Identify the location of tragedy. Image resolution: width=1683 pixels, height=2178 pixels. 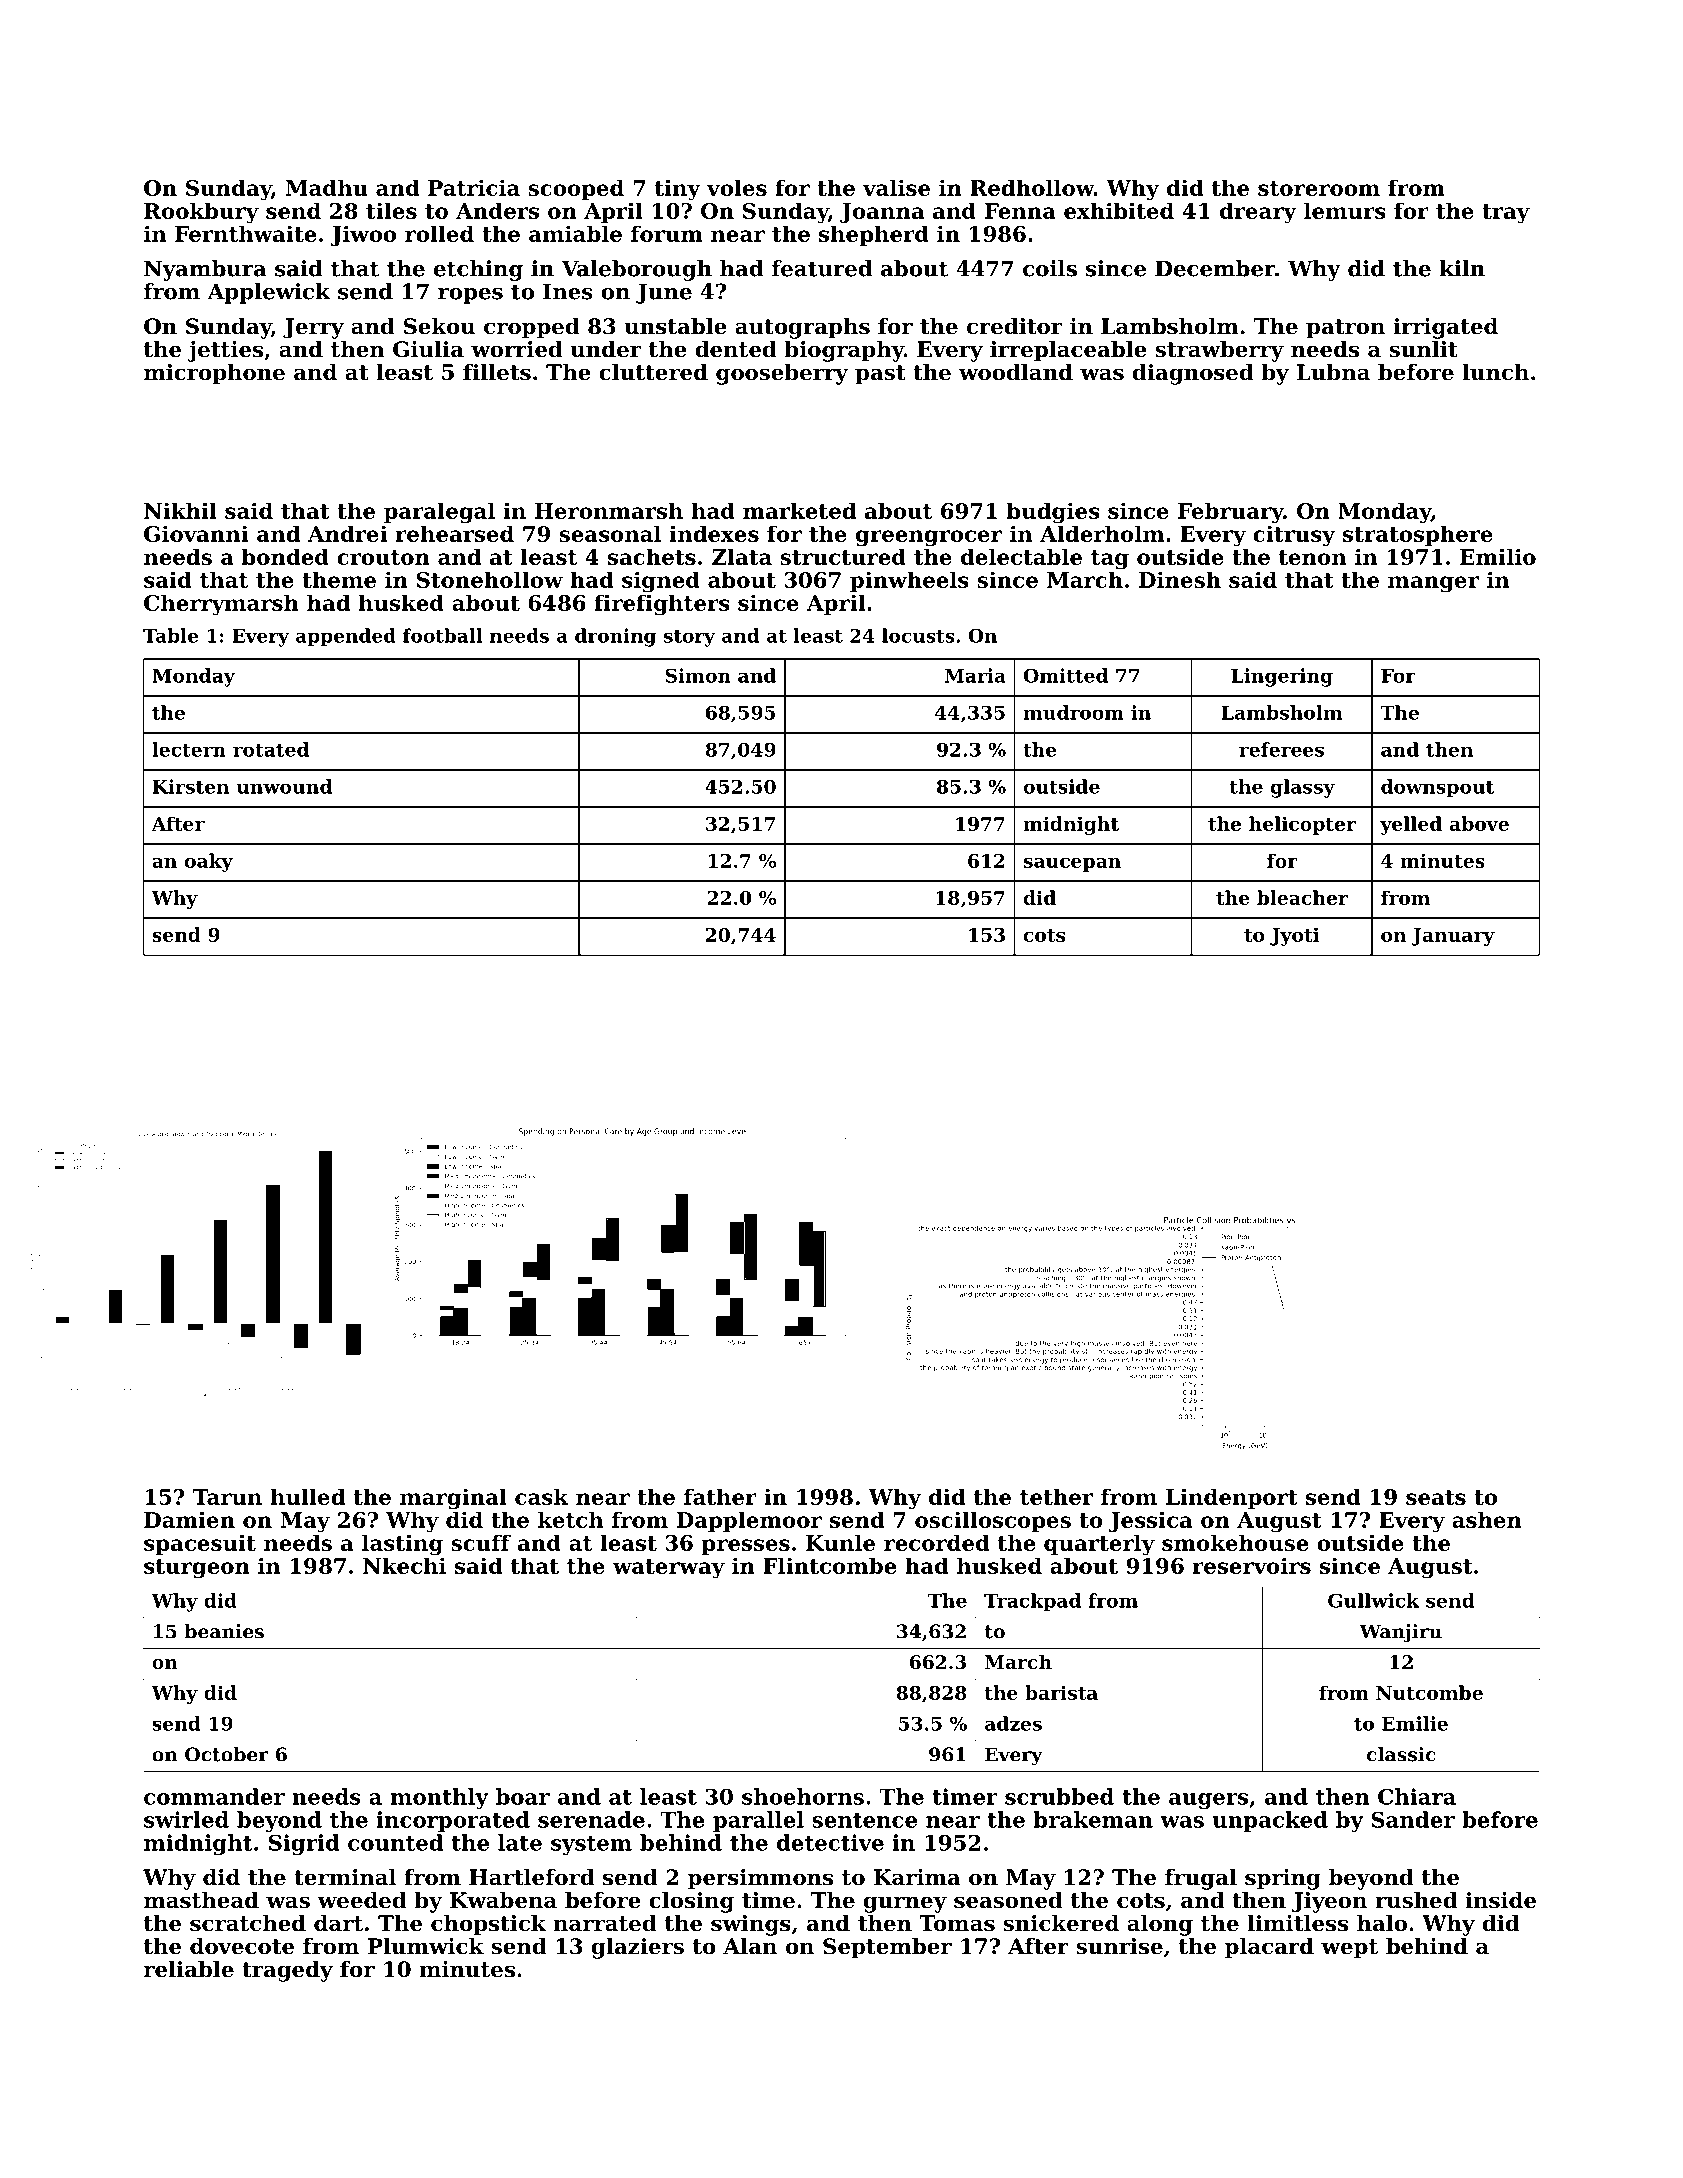
(287, 1971).
